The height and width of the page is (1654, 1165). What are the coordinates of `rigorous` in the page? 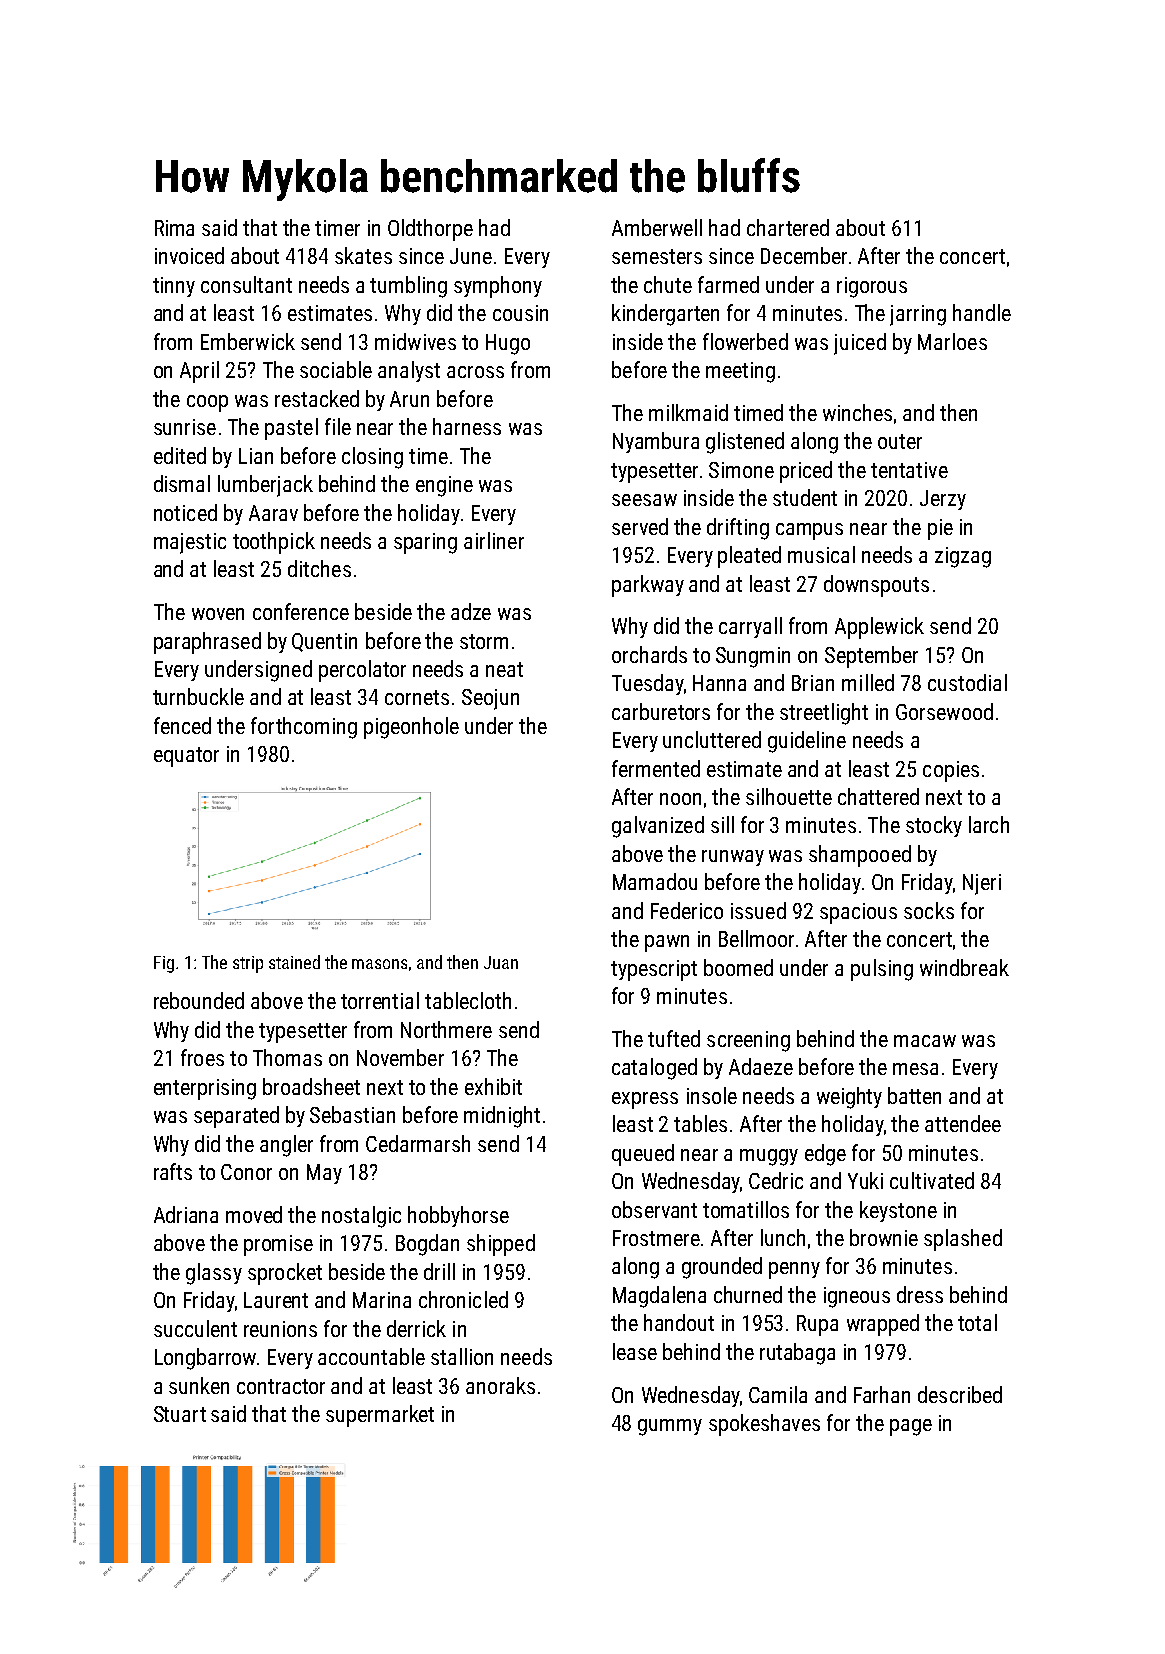 It's located at (872, 287).
